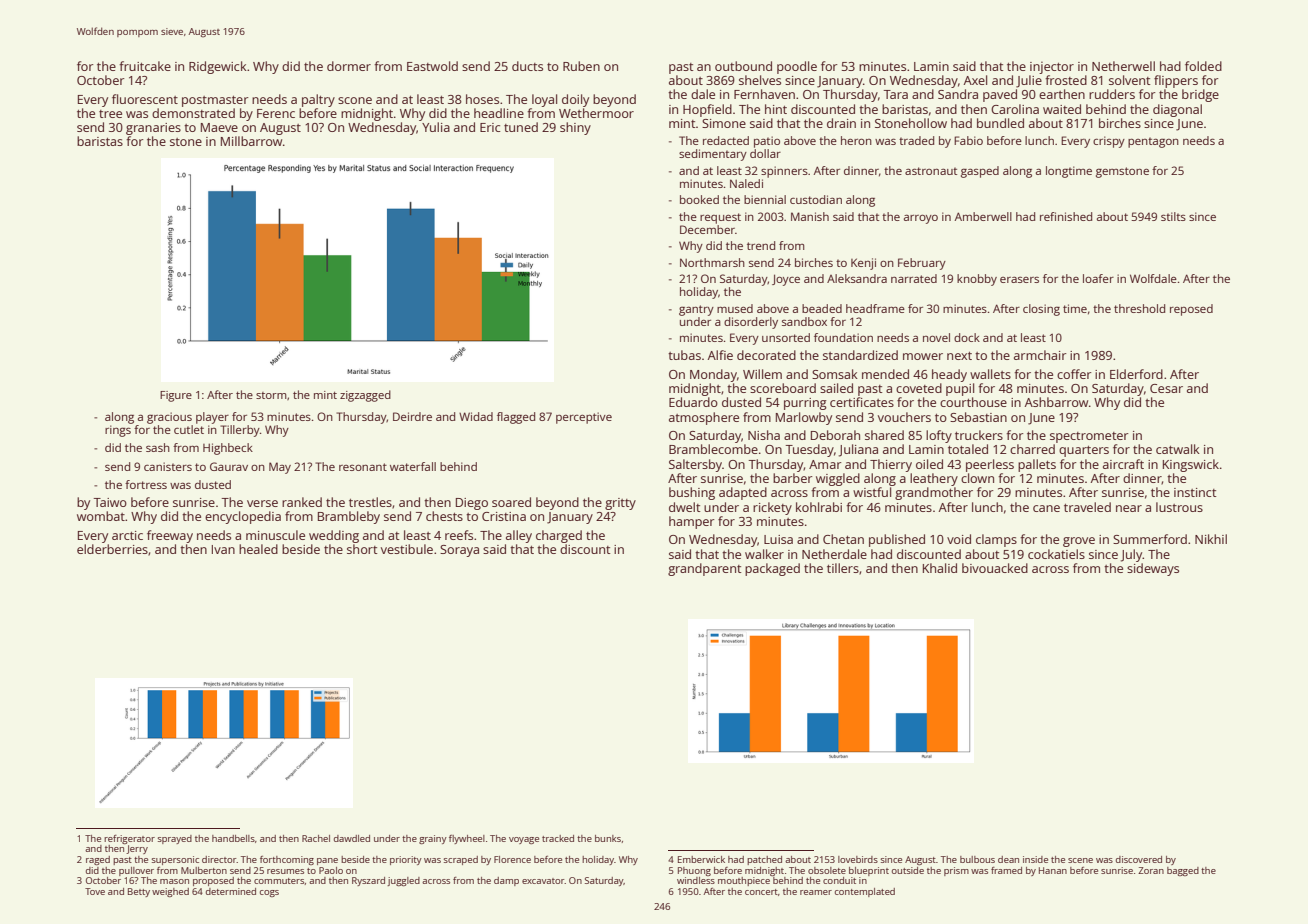 This screenshot has height=924, width=1308. I want to click on Soraya, so click(459, 551).
